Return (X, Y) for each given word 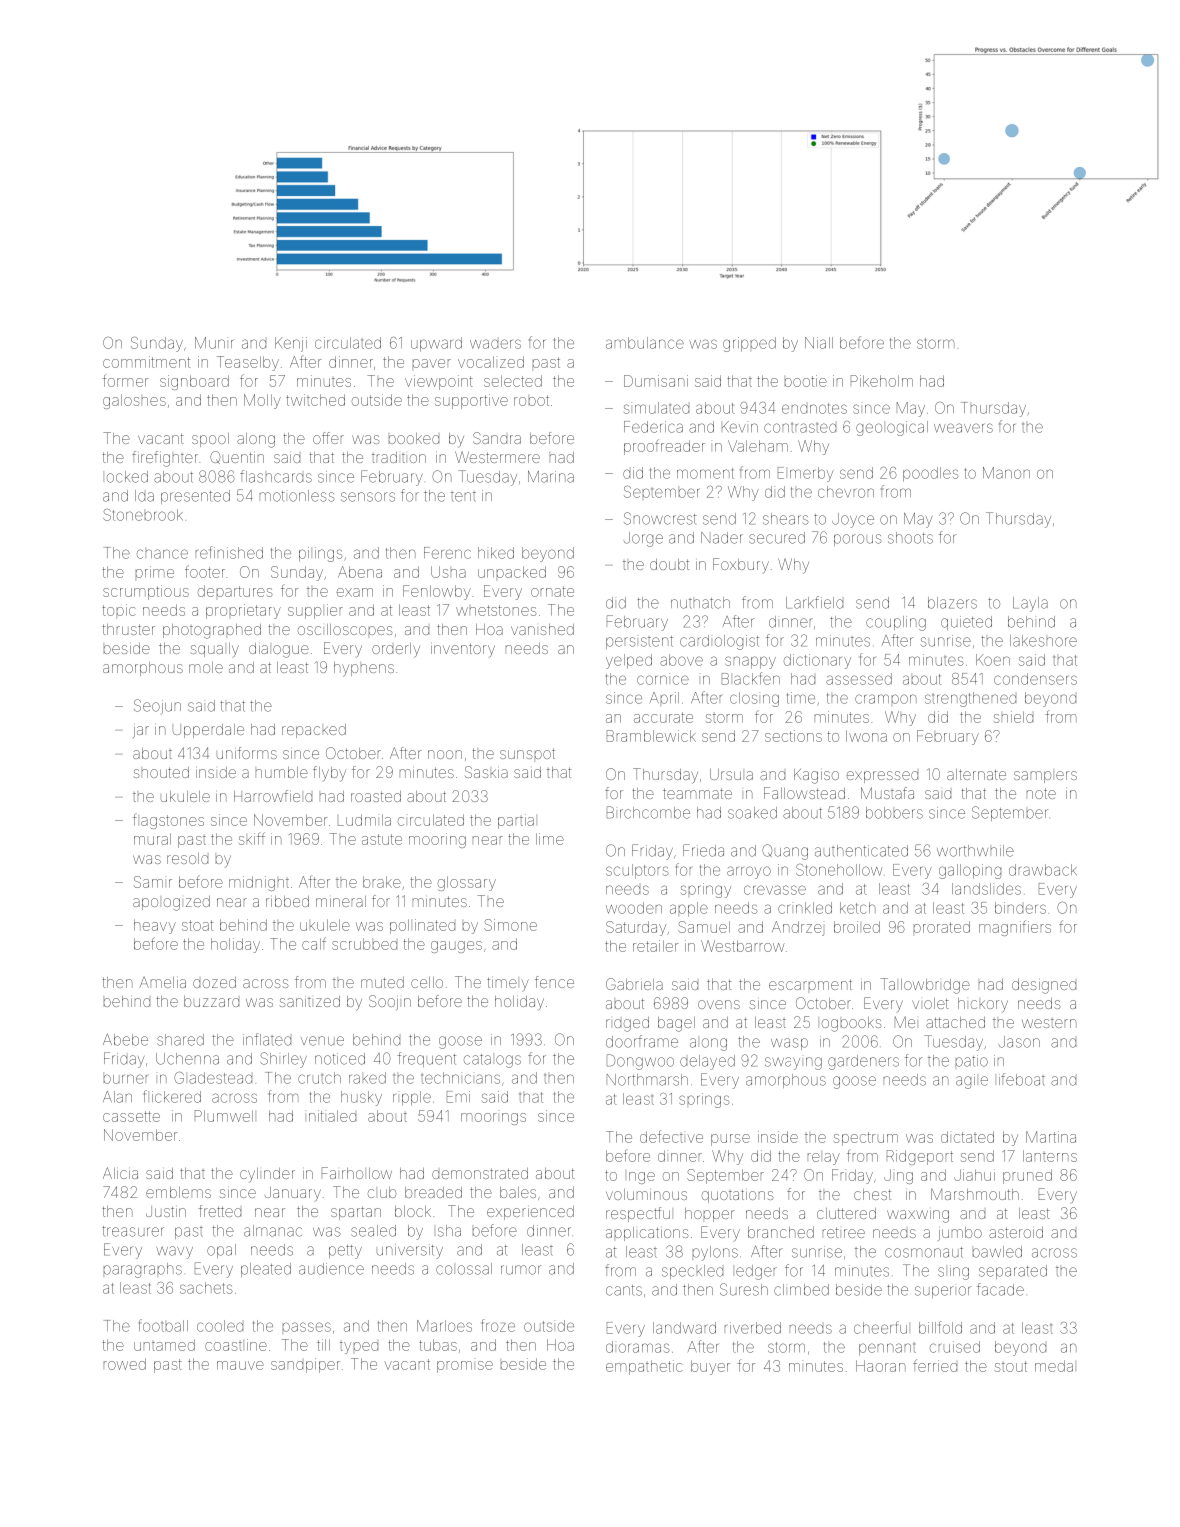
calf (314, 943)
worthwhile (975, 851)
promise (465, 1367)
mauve (240, 1365)
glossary (467, 883)
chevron (846, 492)
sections (793, 736)
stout (1011, 1366)
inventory (463, 650)
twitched (315, 400)
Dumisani (656, 381)
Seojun (157, 707)
